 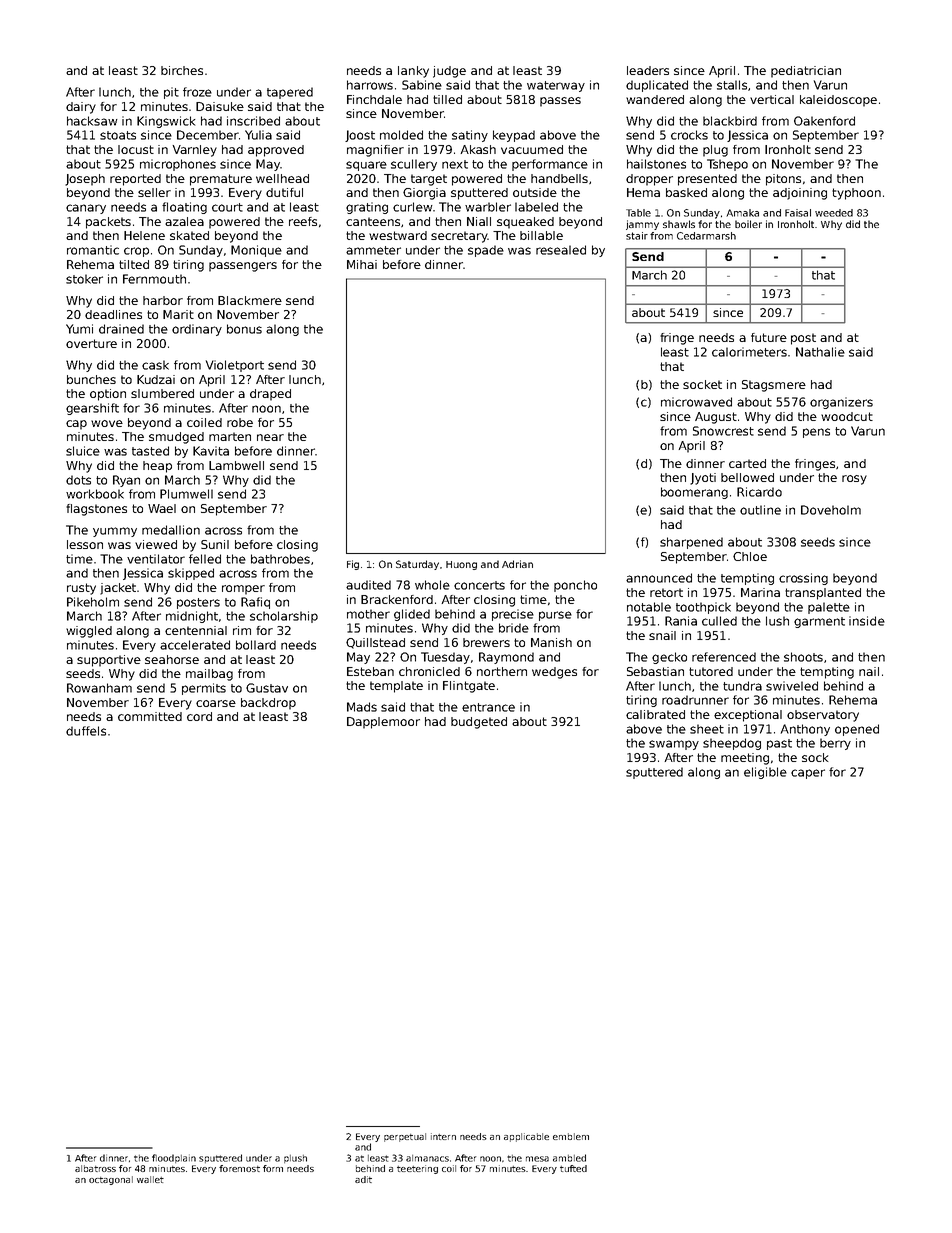 I want to click on romper, so click(x=243, y=590).
